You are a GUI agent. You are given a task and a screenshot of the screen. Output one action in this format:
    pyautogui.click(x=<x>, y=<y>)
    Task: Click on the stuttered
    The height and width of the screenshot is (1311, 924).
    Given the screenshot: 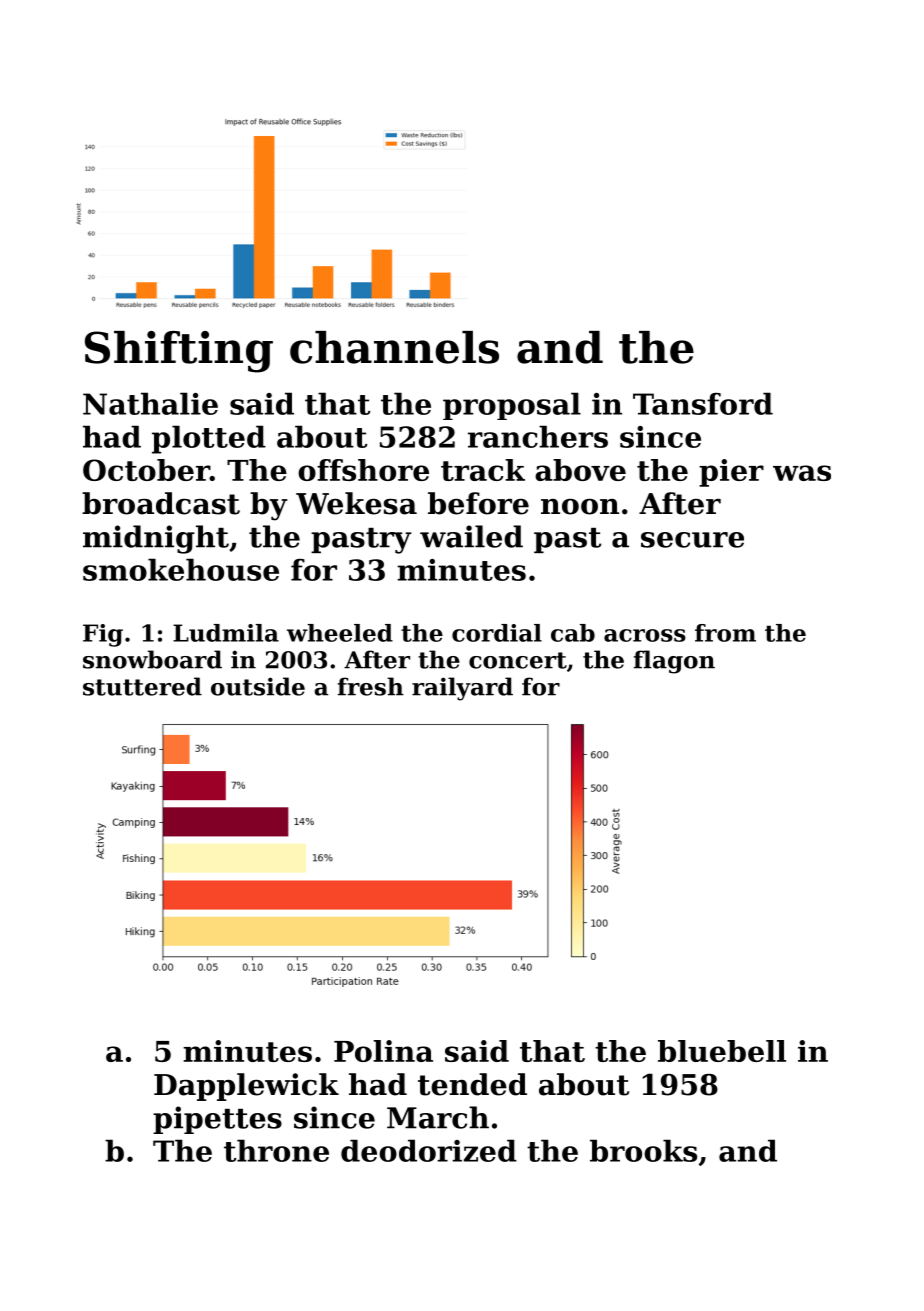 What is the action you would take?
    pyautogui.click(x=142, y=686)
